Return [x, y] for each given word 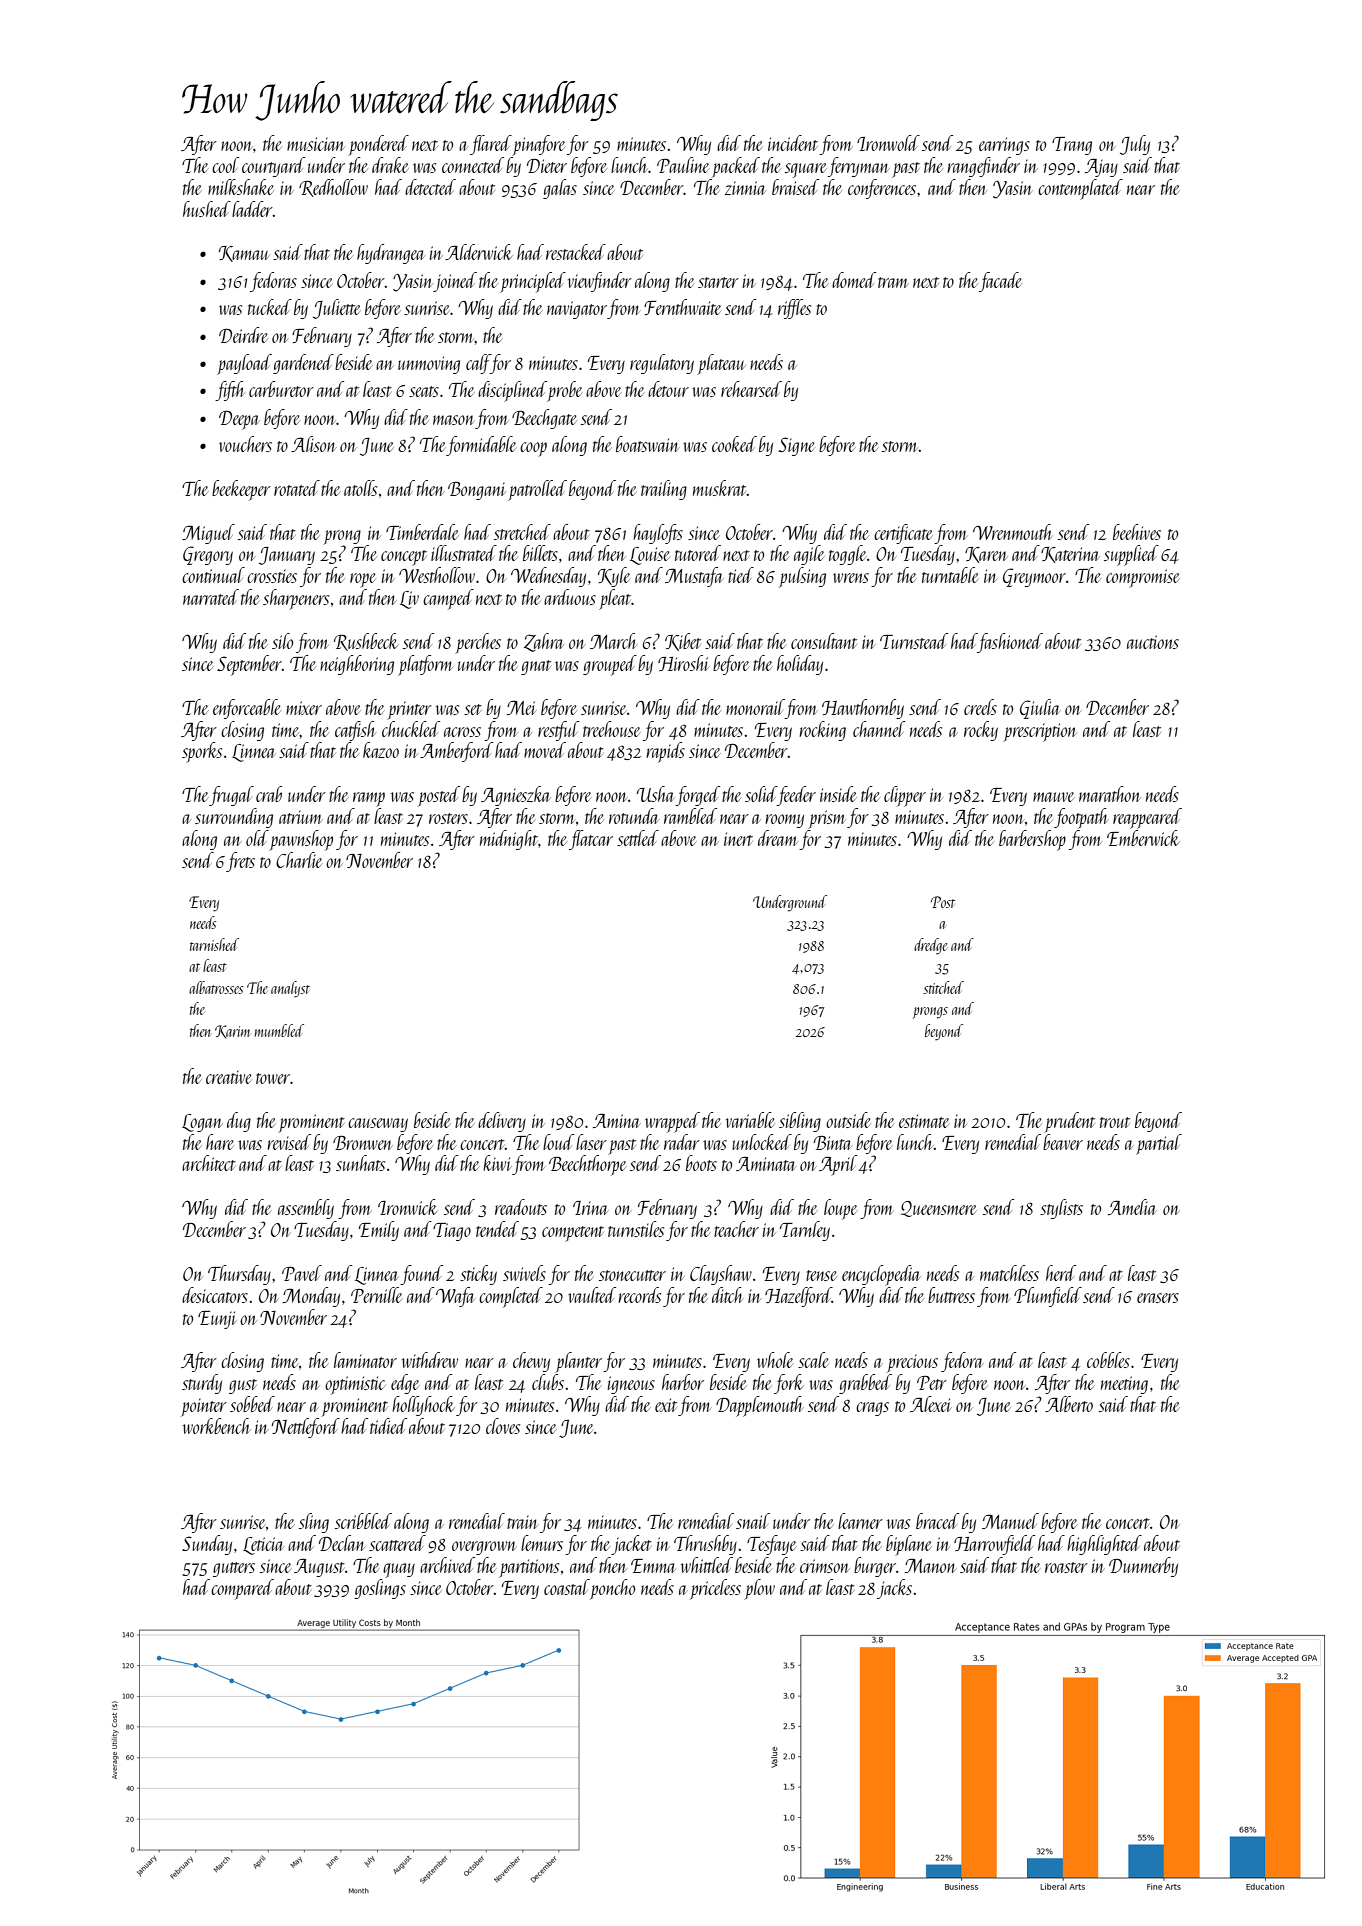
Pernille [377, 1295]
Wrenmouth [1012, 532]
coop [533, 449]
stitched [943, 987]
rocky [981, 731]
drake [390, 165]
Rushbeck [366, 642]
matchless [1009, 1273]
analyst [290, 989]
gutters [234, 1569]
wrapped [672, 1122]
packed [736, 167]
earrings [1004, 146]
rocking [822, 731]
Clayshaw [721, 1275]
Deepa [239, 420]
